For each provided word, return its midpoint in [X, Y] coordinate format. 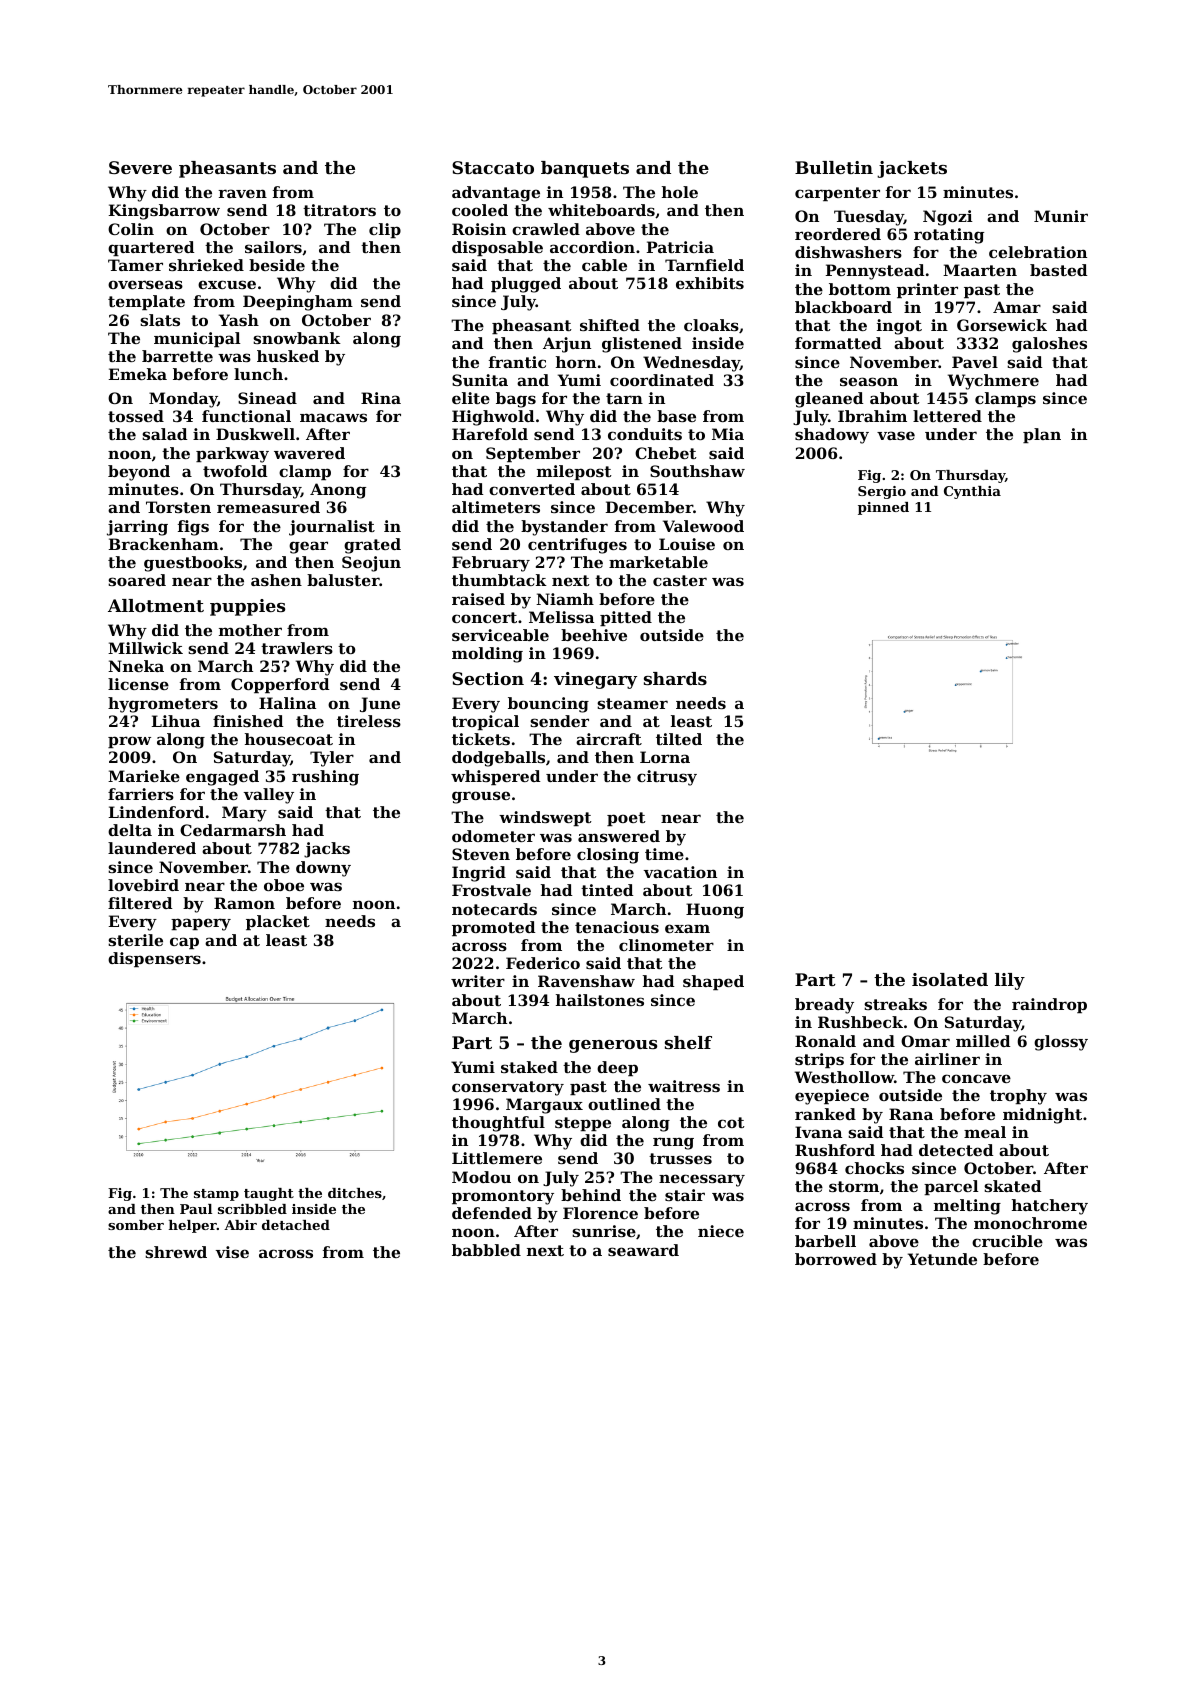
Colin [131, 229]
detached [296, 1225]
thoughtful [498, 1124]
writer [478, 981]
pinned [883, 508]
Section [488, 678]
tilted [679, 739]
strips [819, 1060]
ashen [276, 580]
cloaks [711, 325]
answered [619, 836]
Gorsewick [1002, 325]
